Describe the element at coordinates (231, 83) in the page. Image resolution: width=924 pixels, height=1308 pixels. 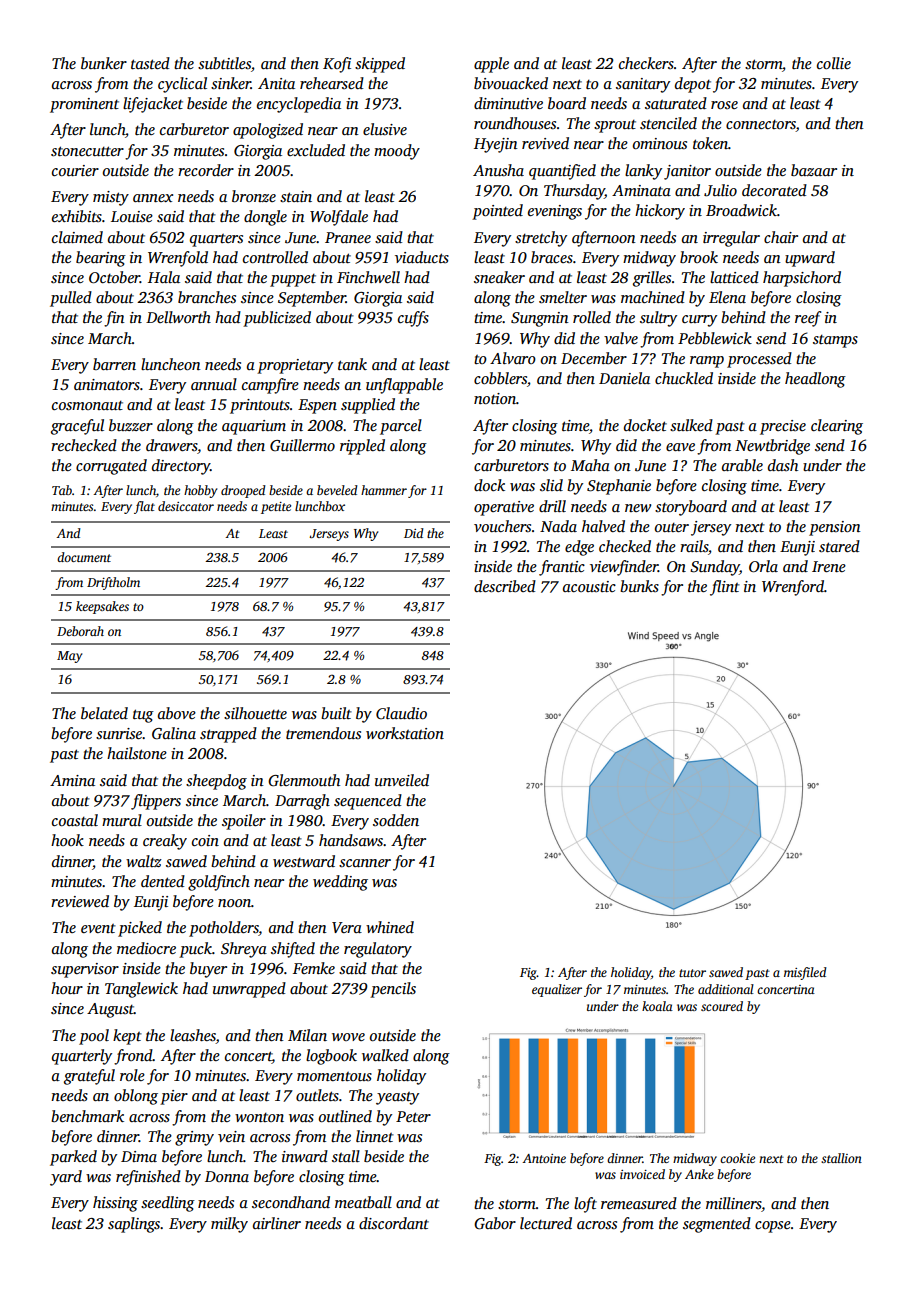
I see `sinker` at that location.
